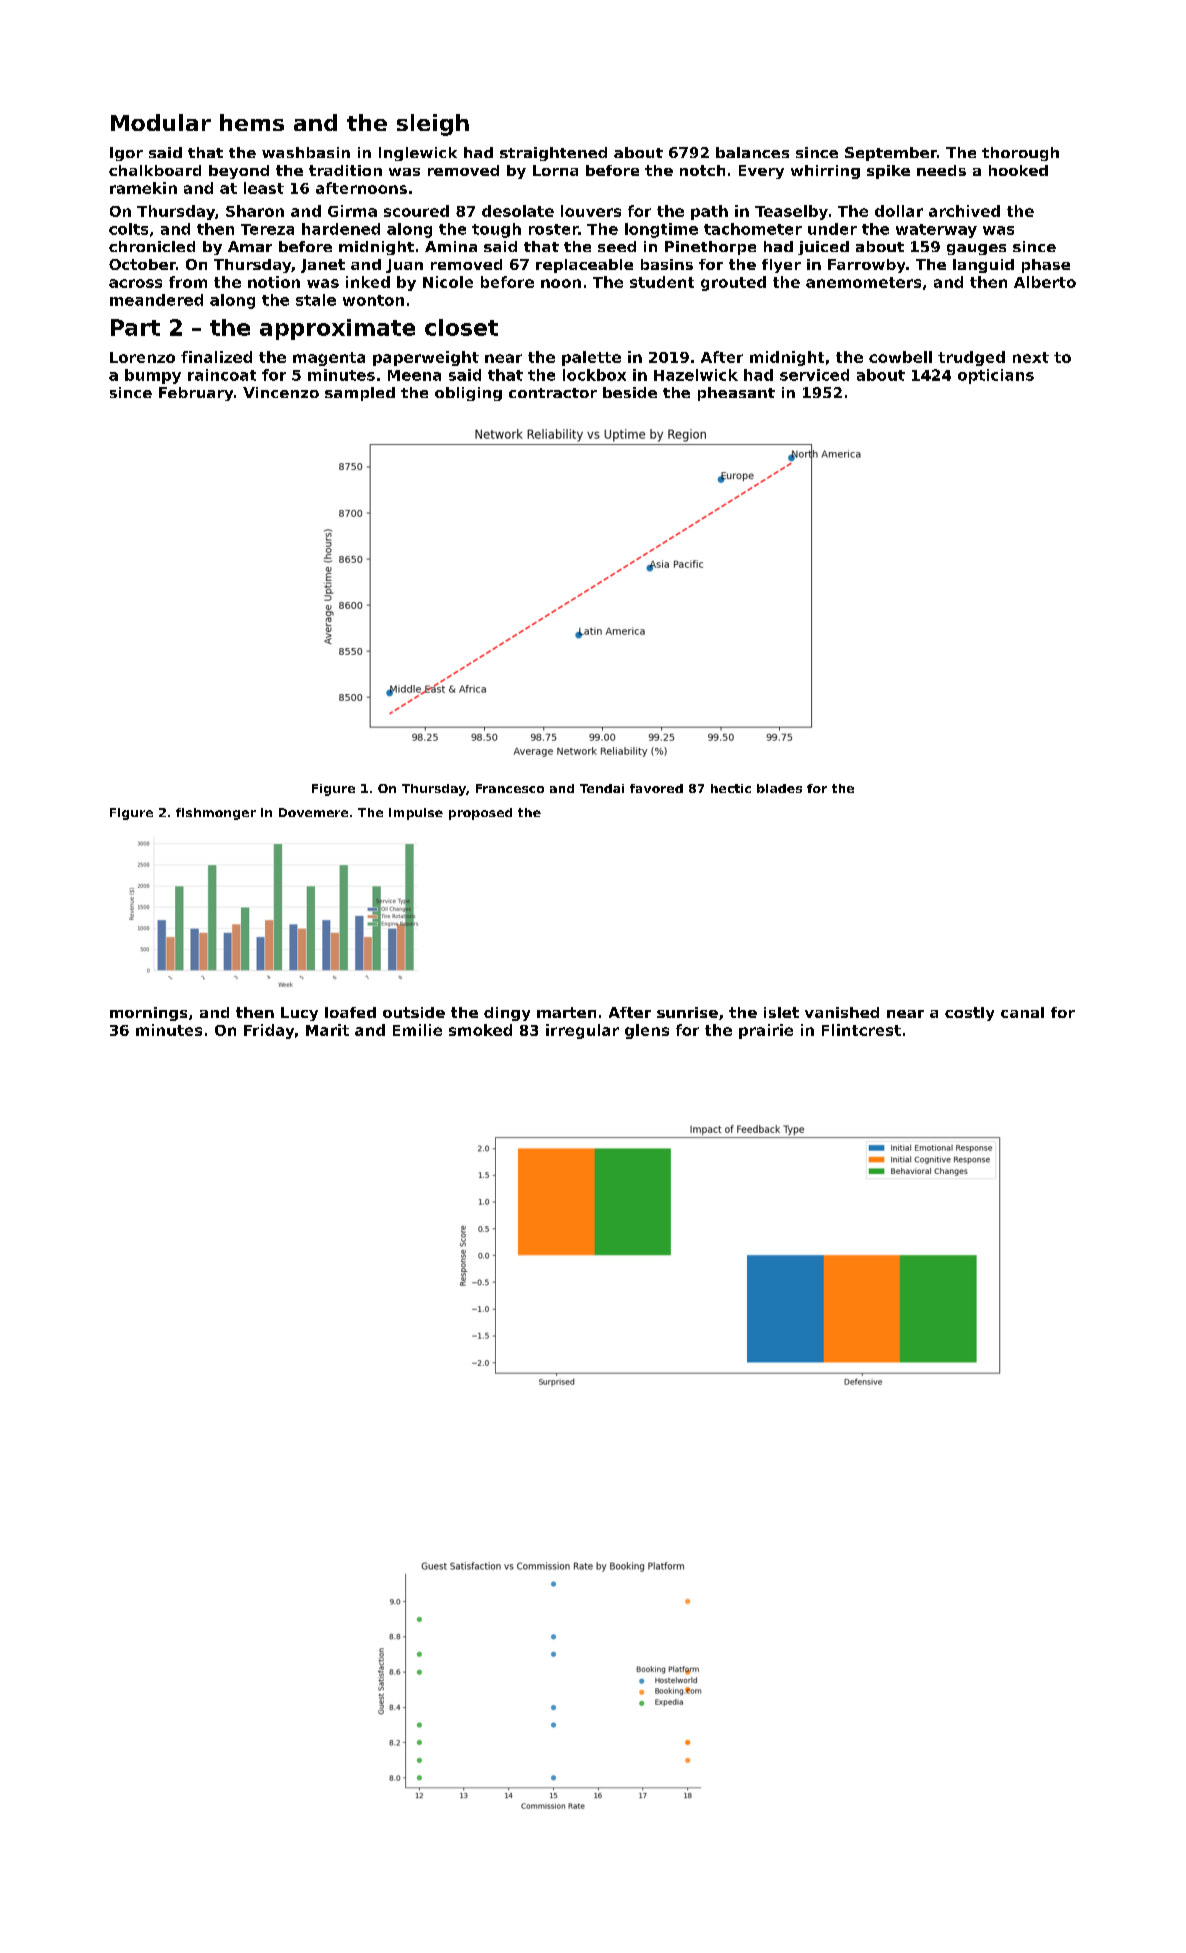 Image resolution: width=1186 pixels, height=1953 pixels. I want to click on pheasant, so click(736, 394).
